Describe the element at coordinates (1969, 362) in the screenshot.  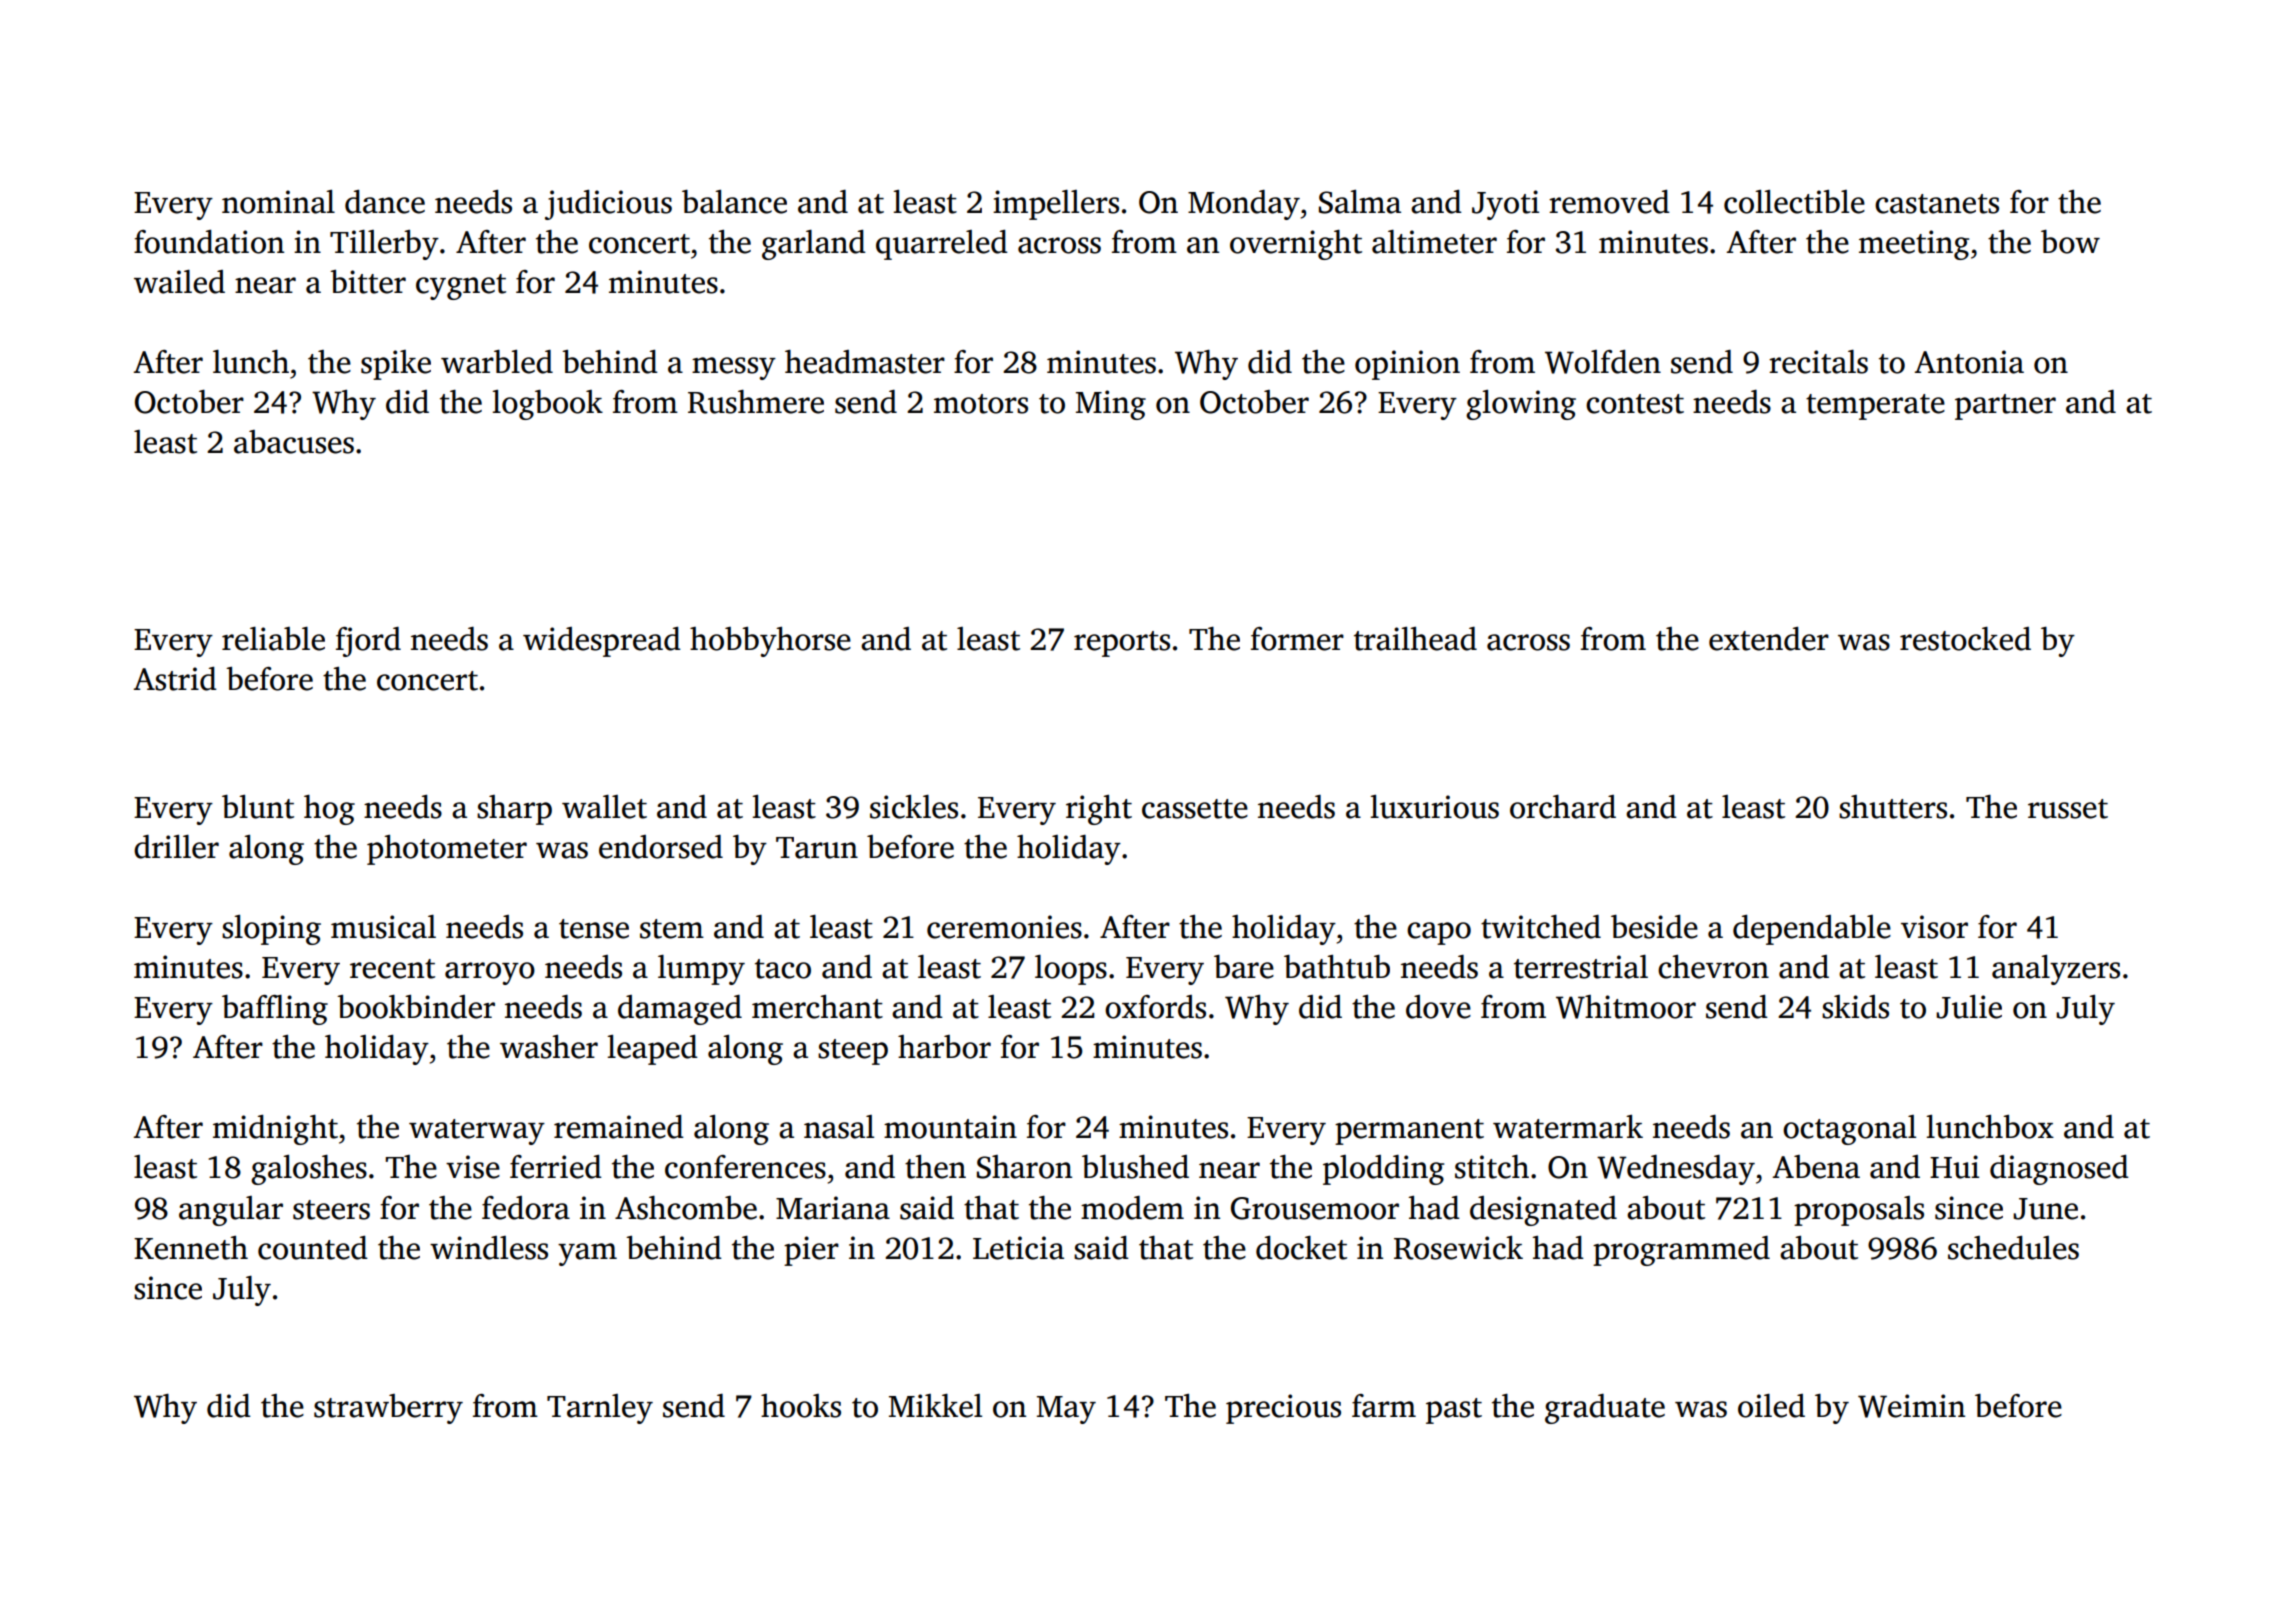
I see `Antonia` at that location.
